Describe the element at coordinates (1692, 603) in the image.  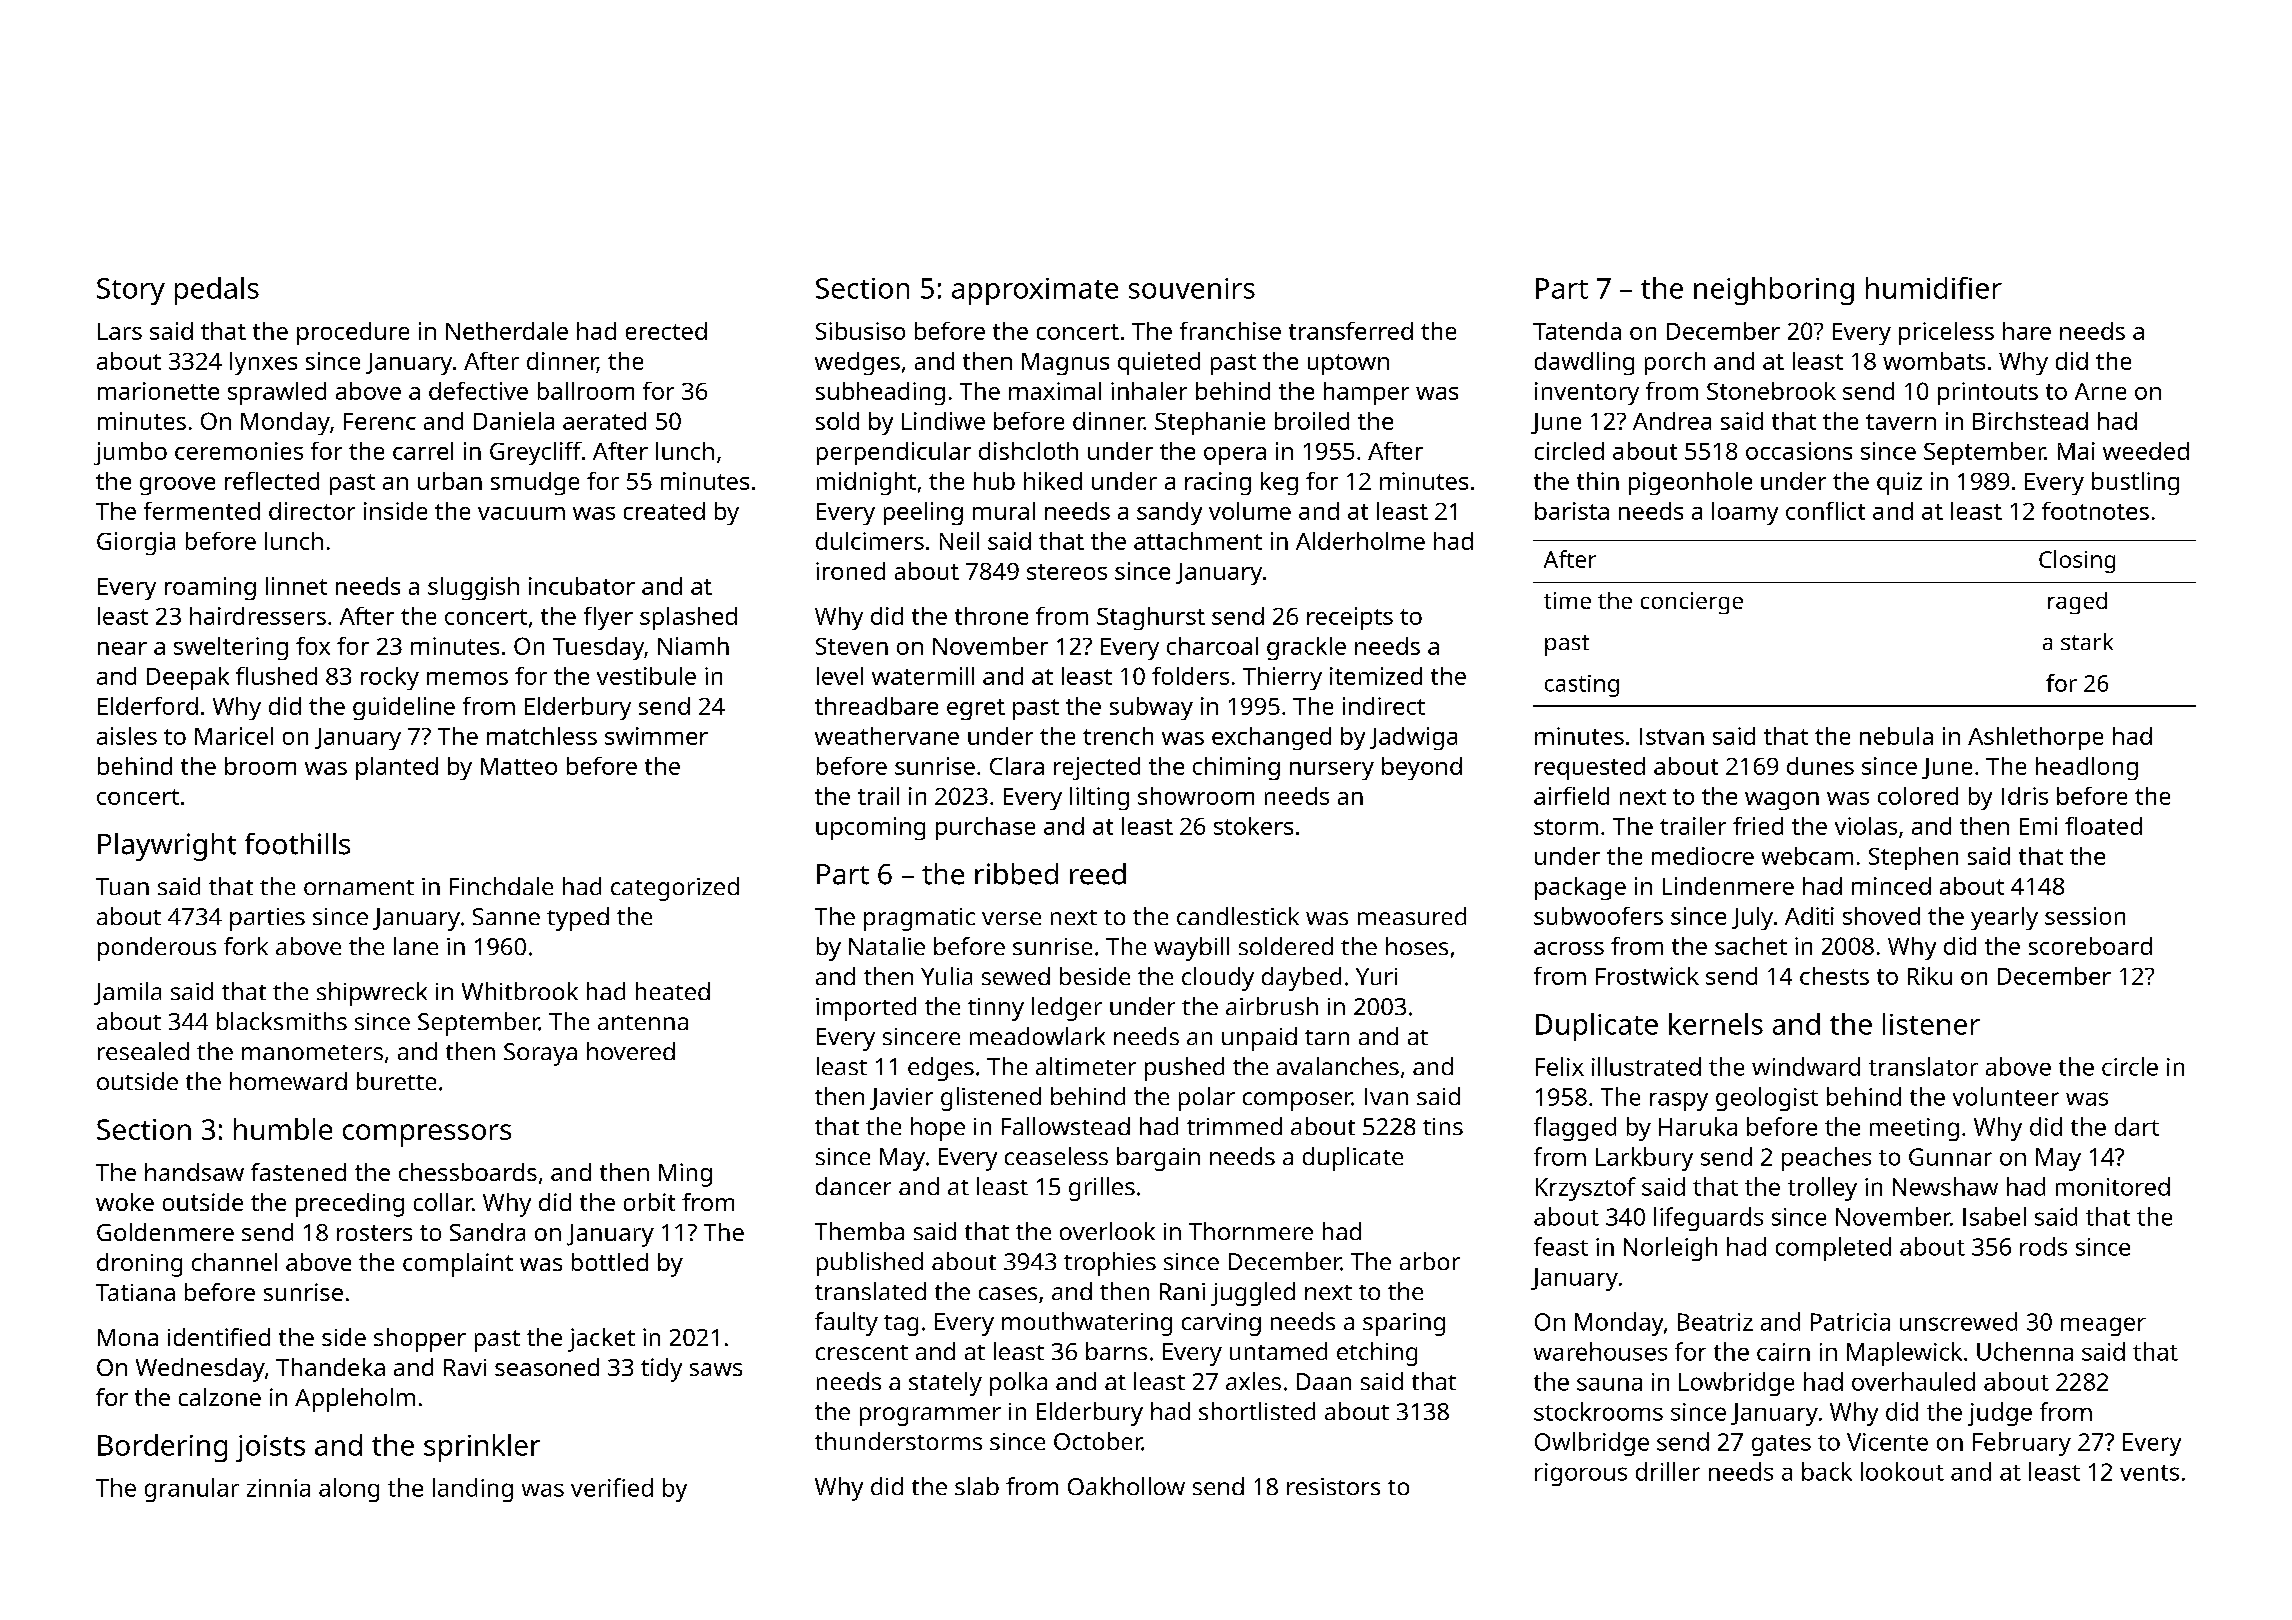
I see `concierge` at that location.
